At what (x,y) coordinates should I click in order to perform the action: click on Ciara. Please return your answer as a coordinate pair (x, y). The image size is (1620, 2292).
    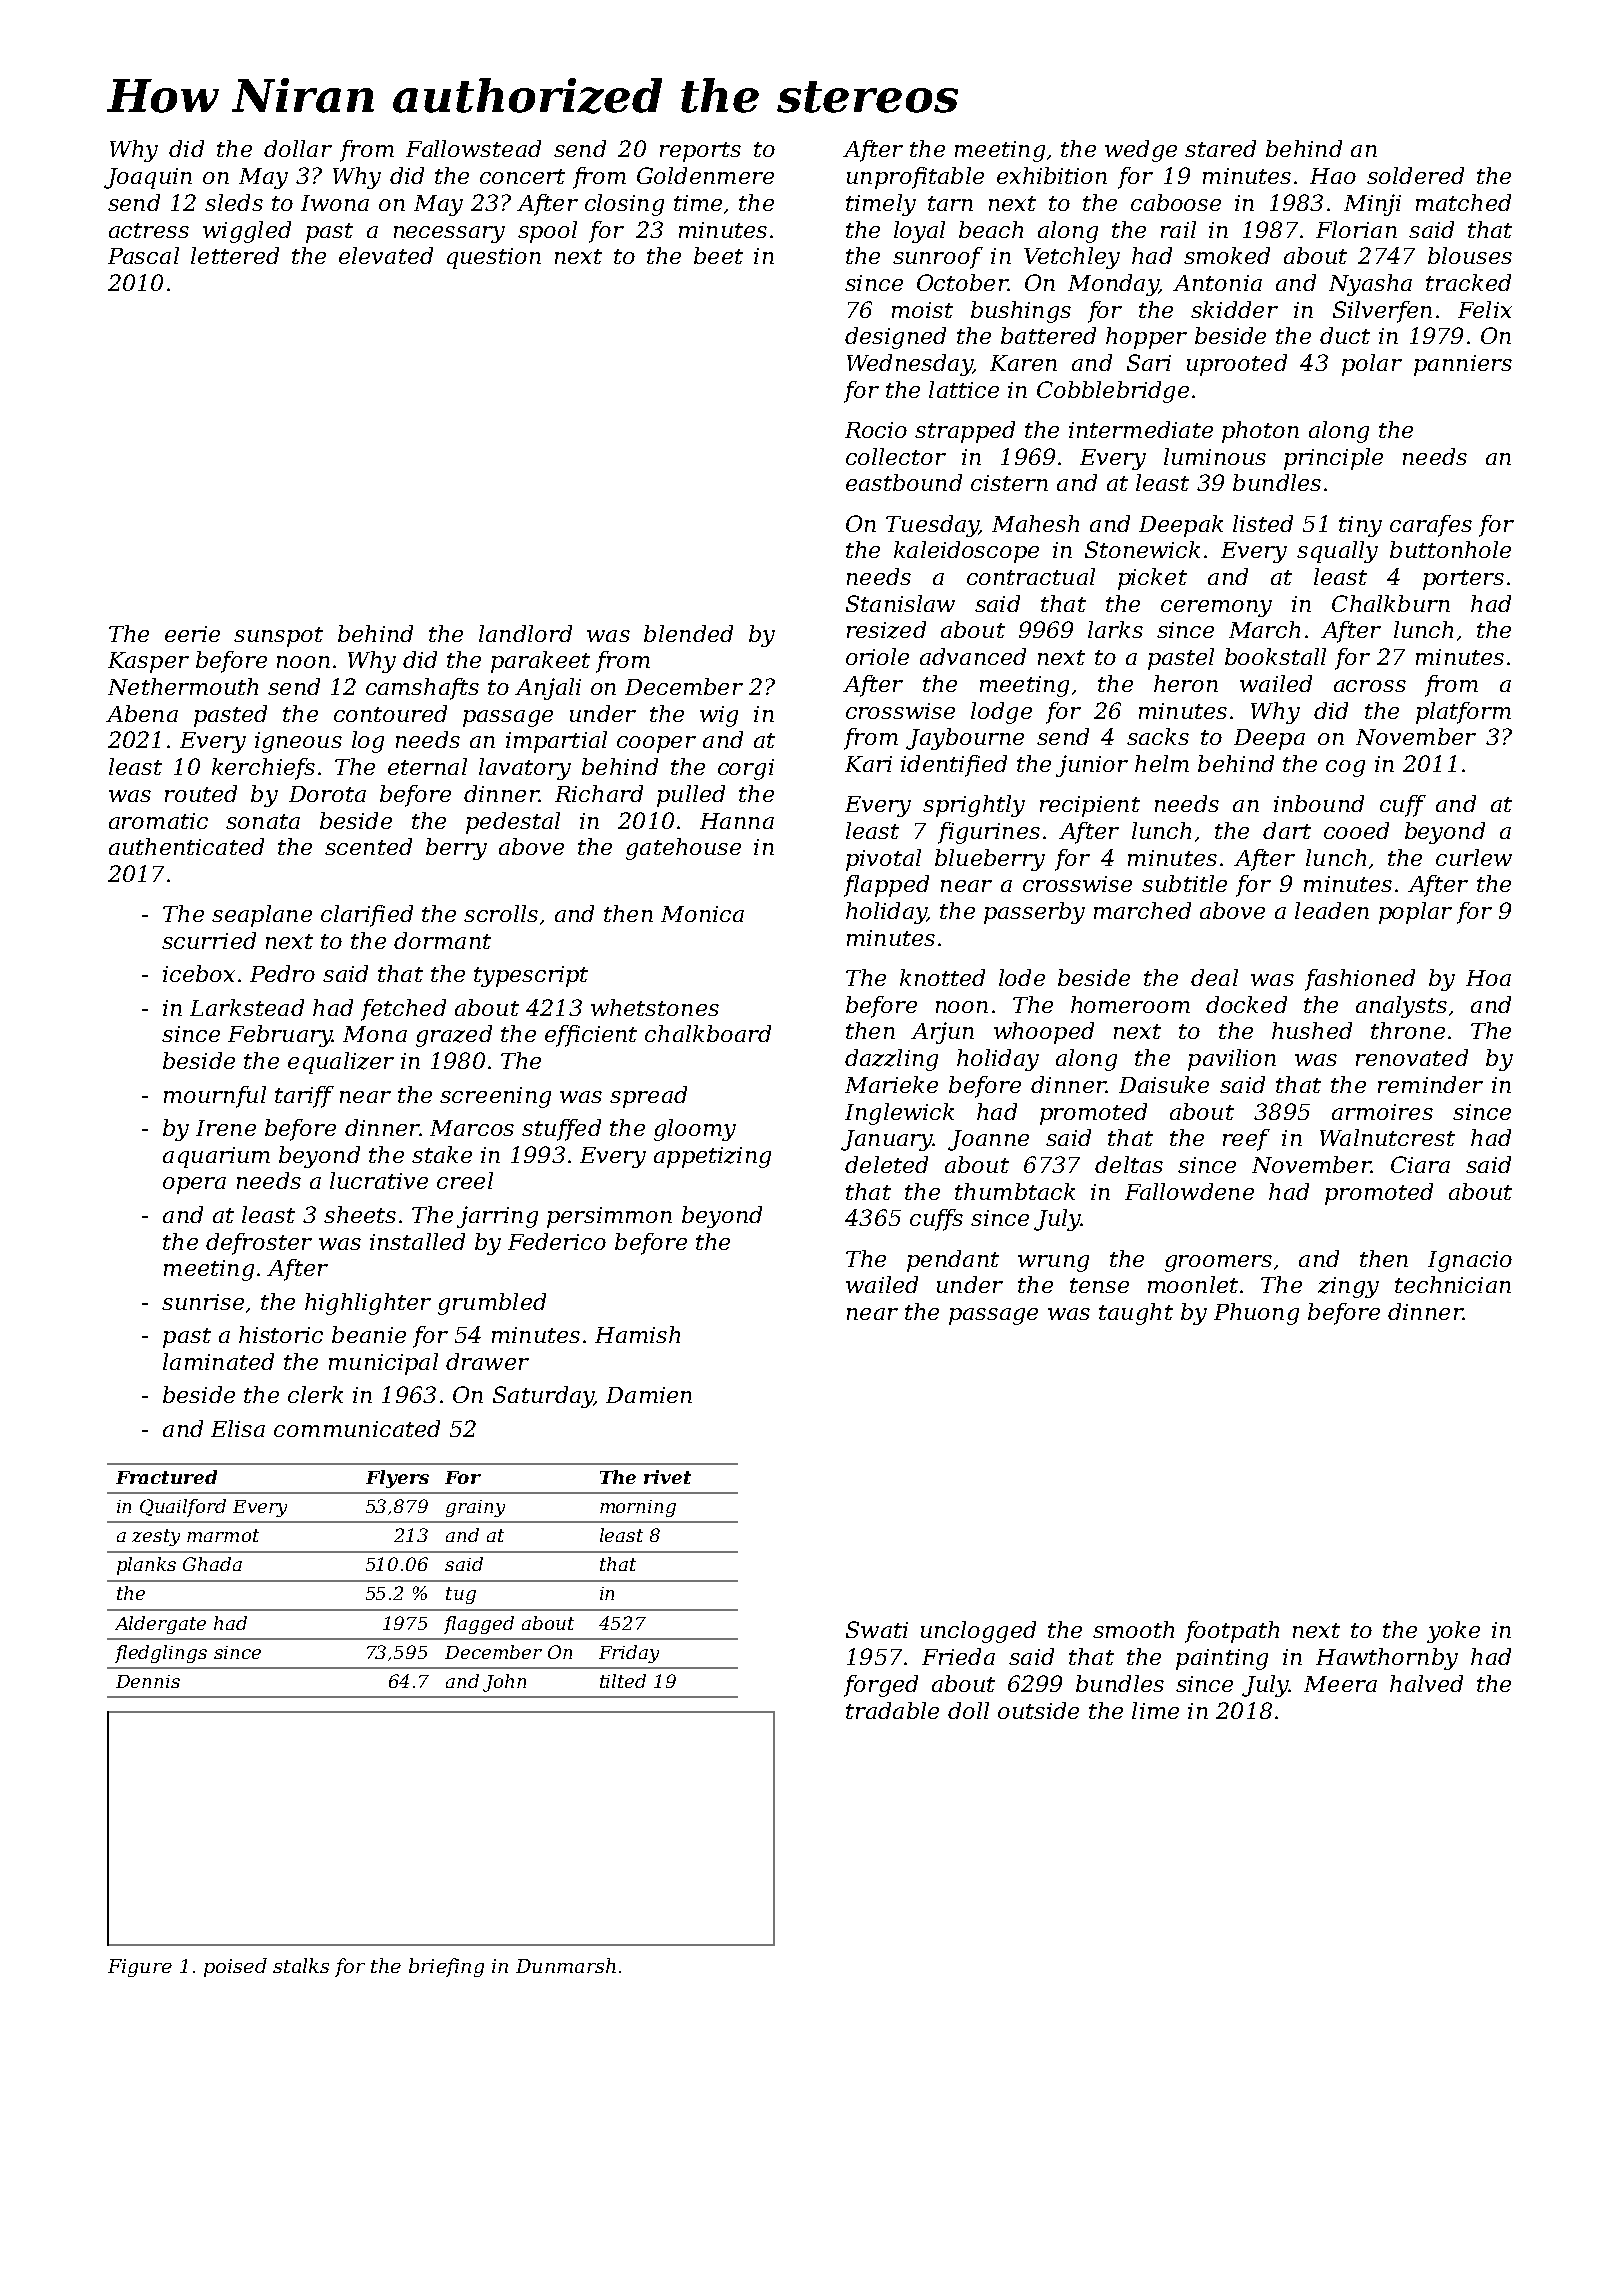
    Looking at the image, I should click on (1420, 1164).
